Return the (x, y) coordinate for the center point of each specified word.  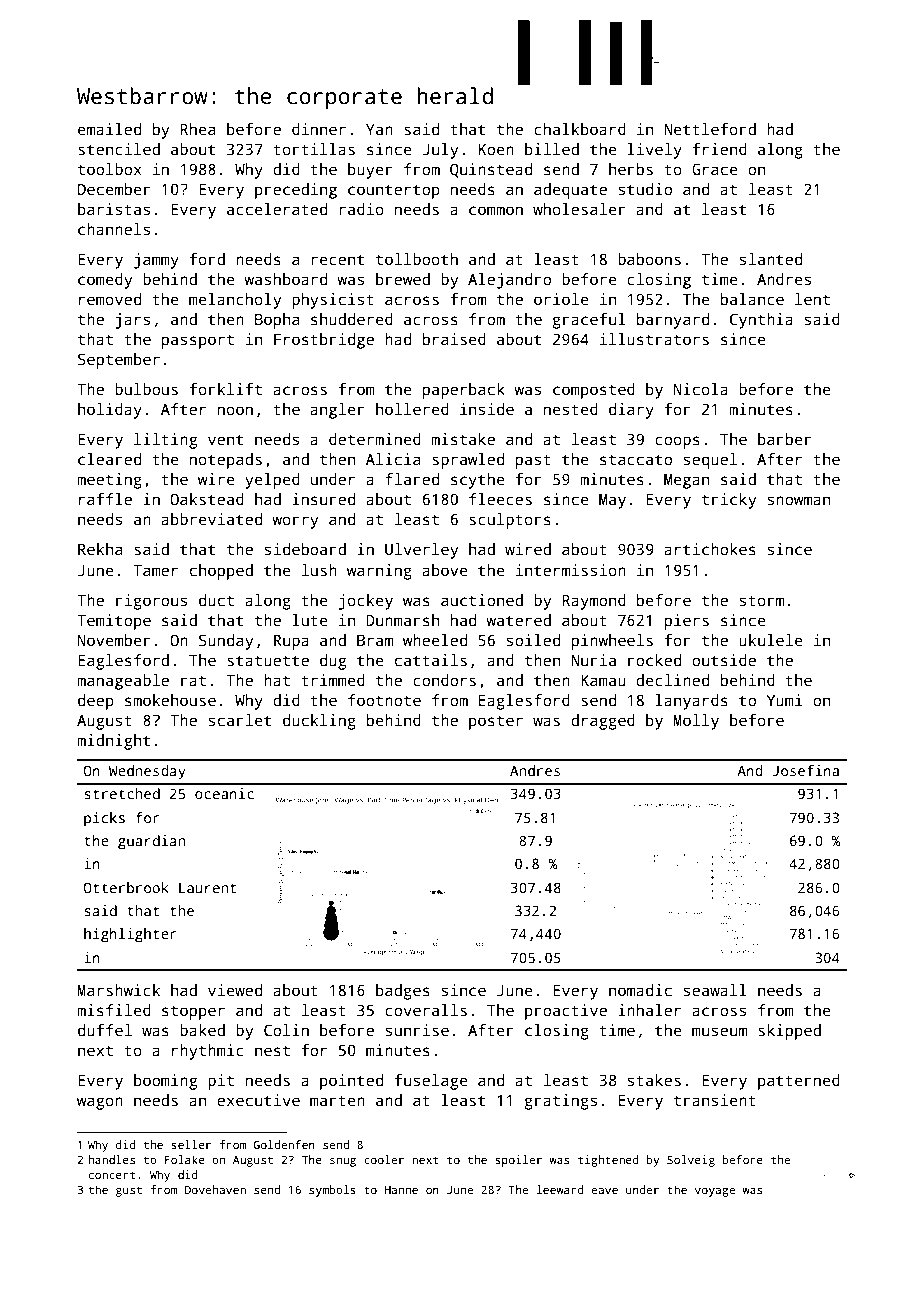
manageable (123, 682)
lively (654, 151)
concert (112, 1175)
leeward (560, 1189)
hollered (412, 409)
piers (687, 622)
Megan (686, 481)
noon (235, 410)
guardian (151, 842)
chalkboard (580, 129)
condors (444, 680)
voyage (715, 1192)
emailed (109, 129)
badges (403, 992)
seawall (715, 990)
